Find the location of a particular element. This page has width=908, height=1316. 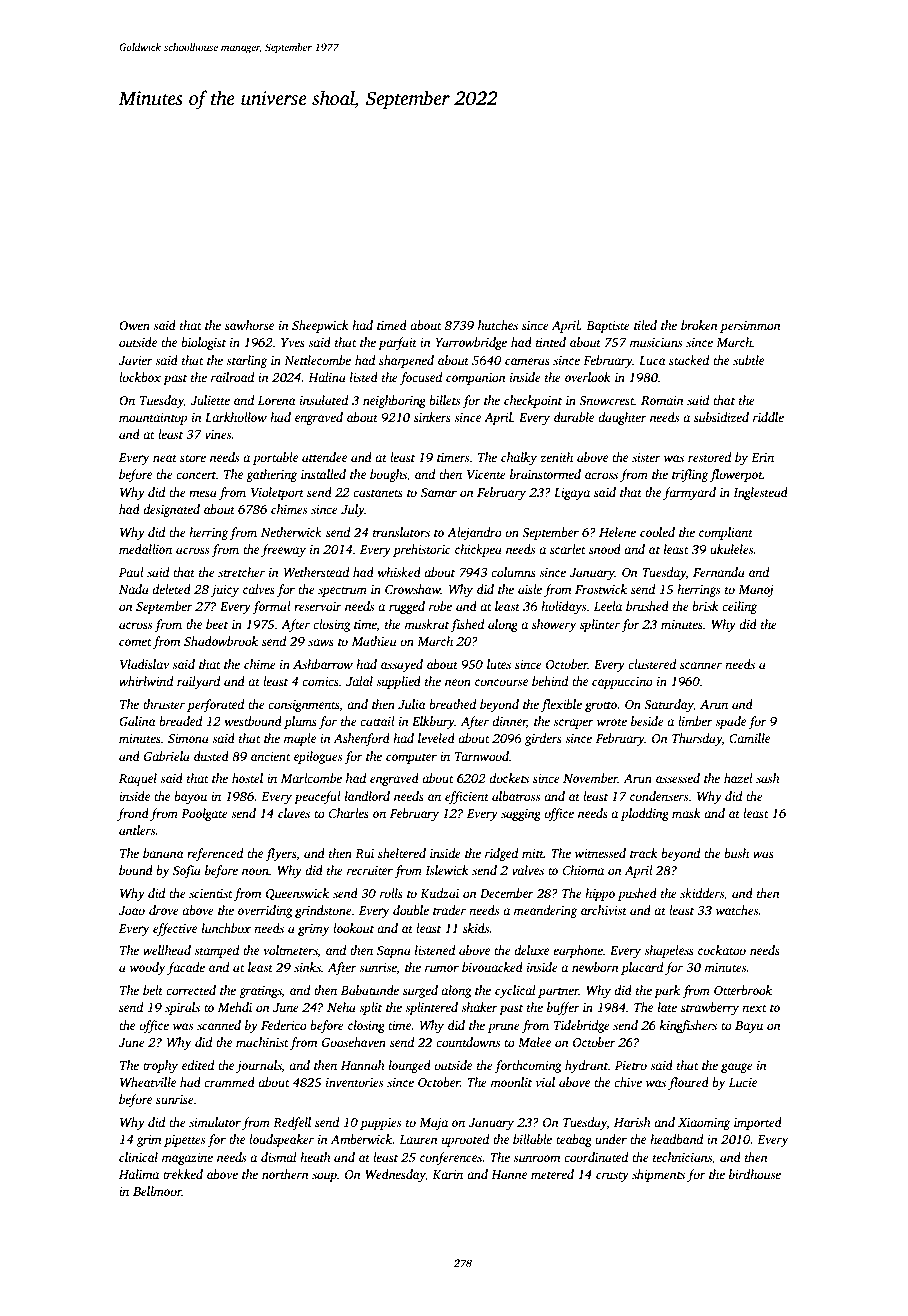

hutches is located at coordinates (498, 325).
